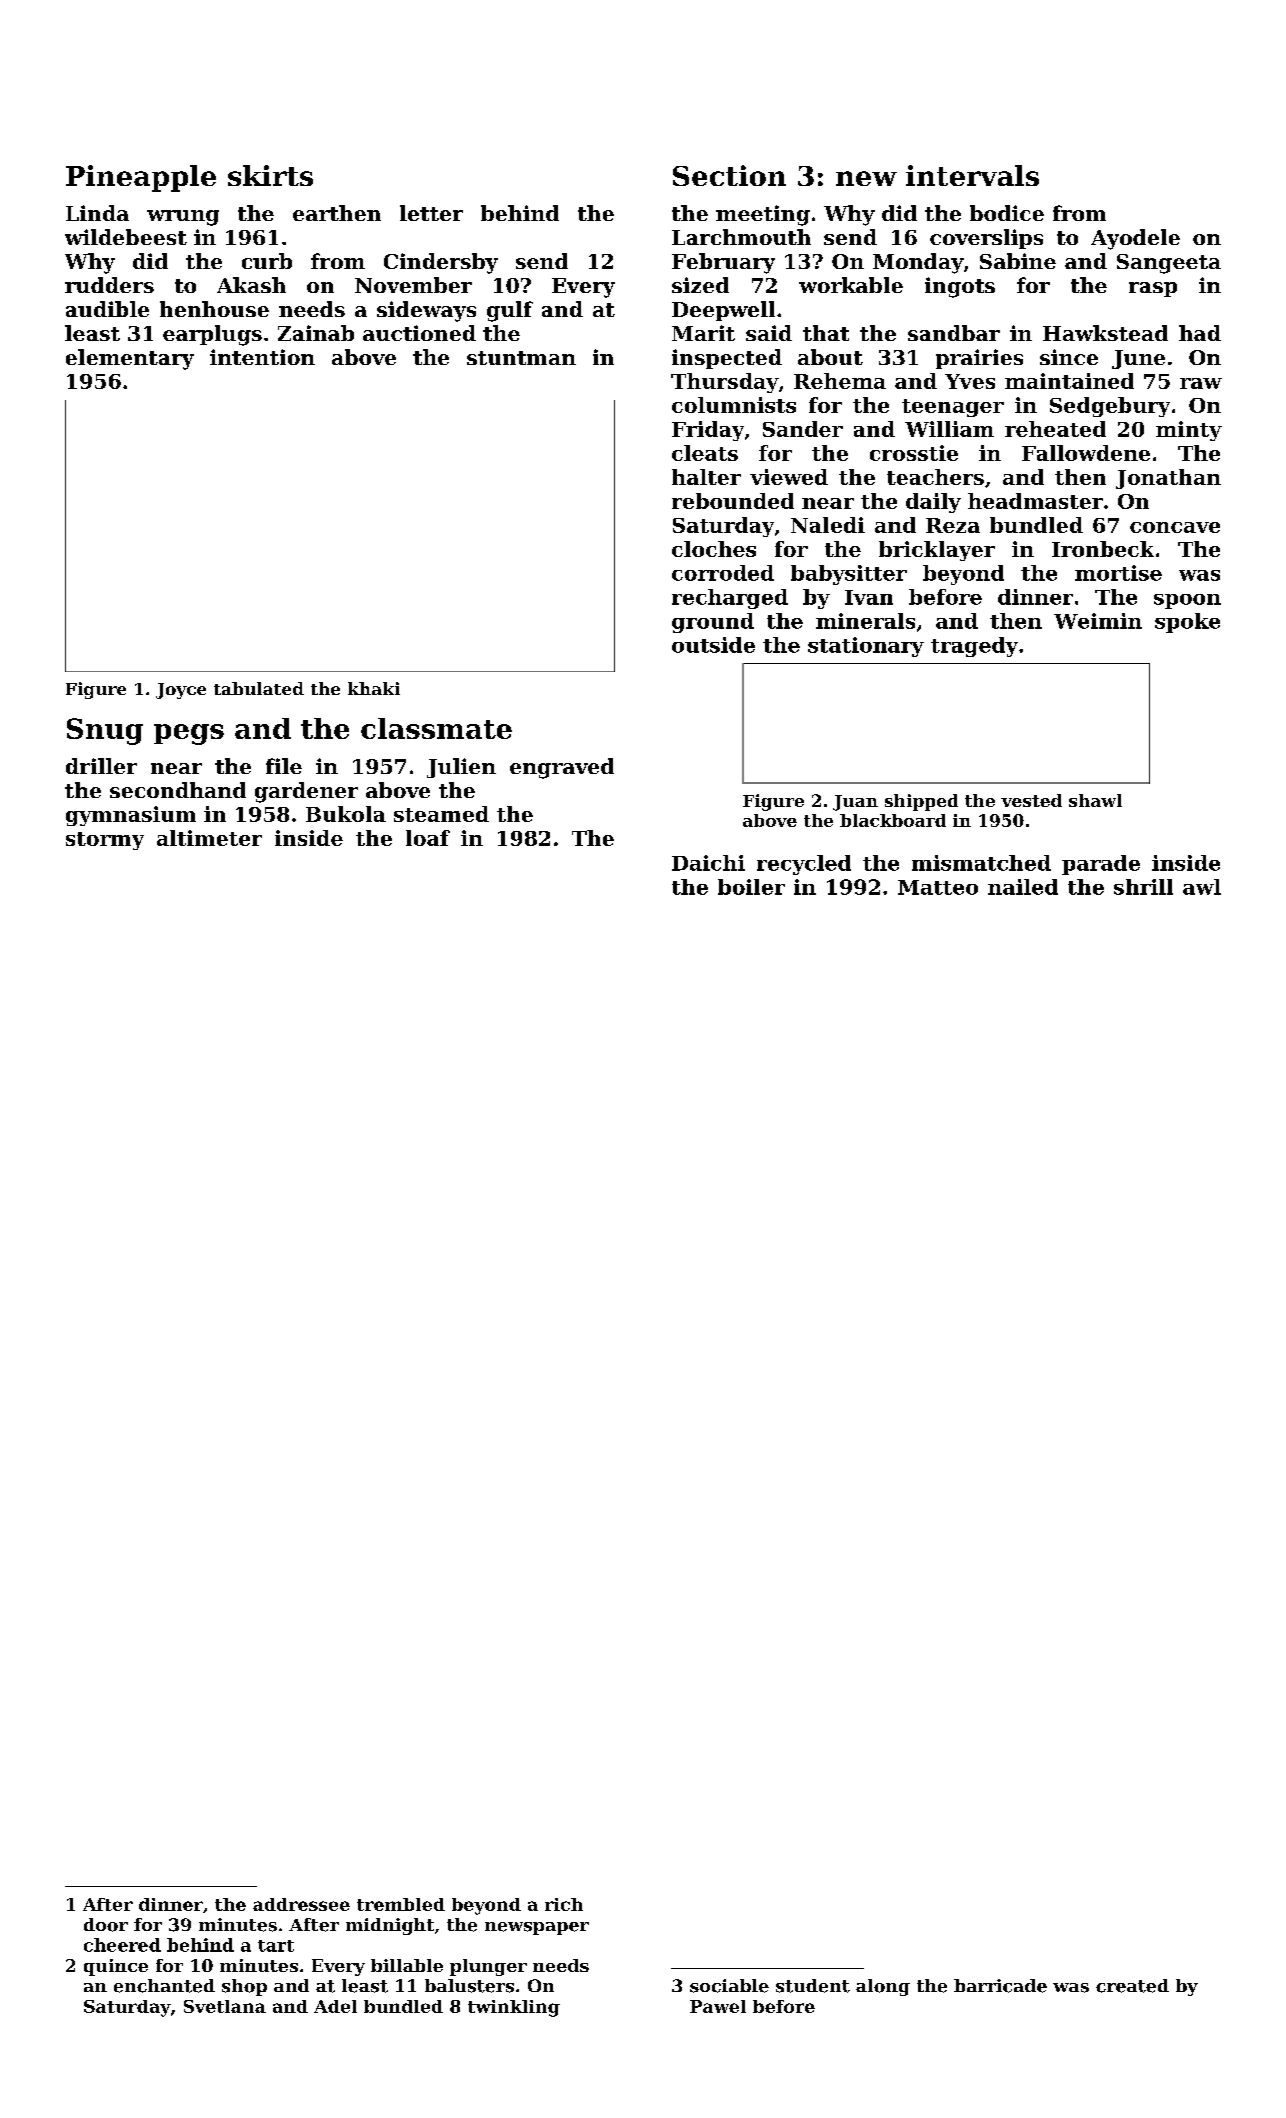  Describe the element at coordinates (106, 1925) in the document. I see `door` at that location.
